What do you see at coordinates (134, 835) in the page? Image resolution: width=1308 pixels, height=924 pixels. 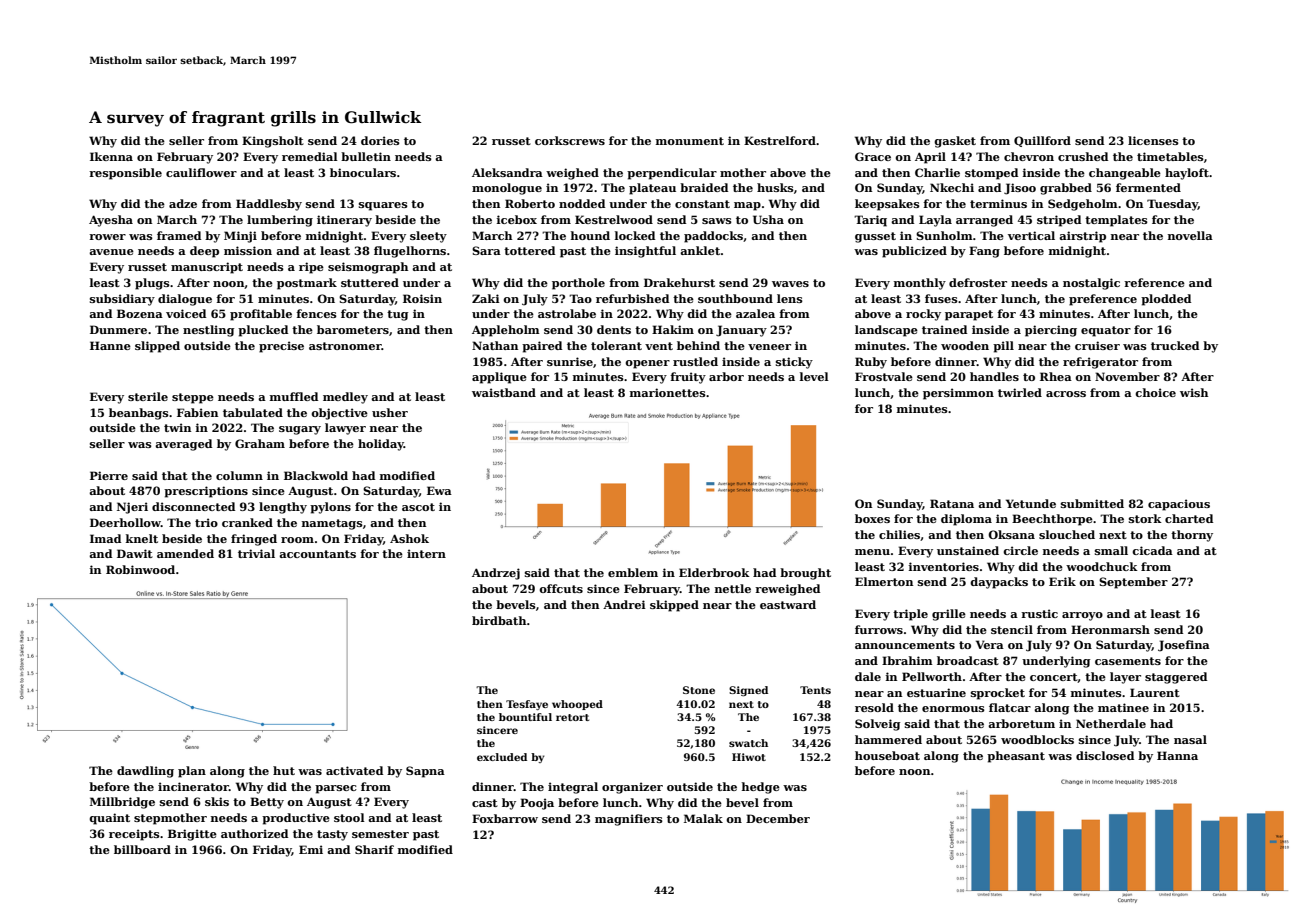 I see `receipts` at bounding box center [134, 835].
